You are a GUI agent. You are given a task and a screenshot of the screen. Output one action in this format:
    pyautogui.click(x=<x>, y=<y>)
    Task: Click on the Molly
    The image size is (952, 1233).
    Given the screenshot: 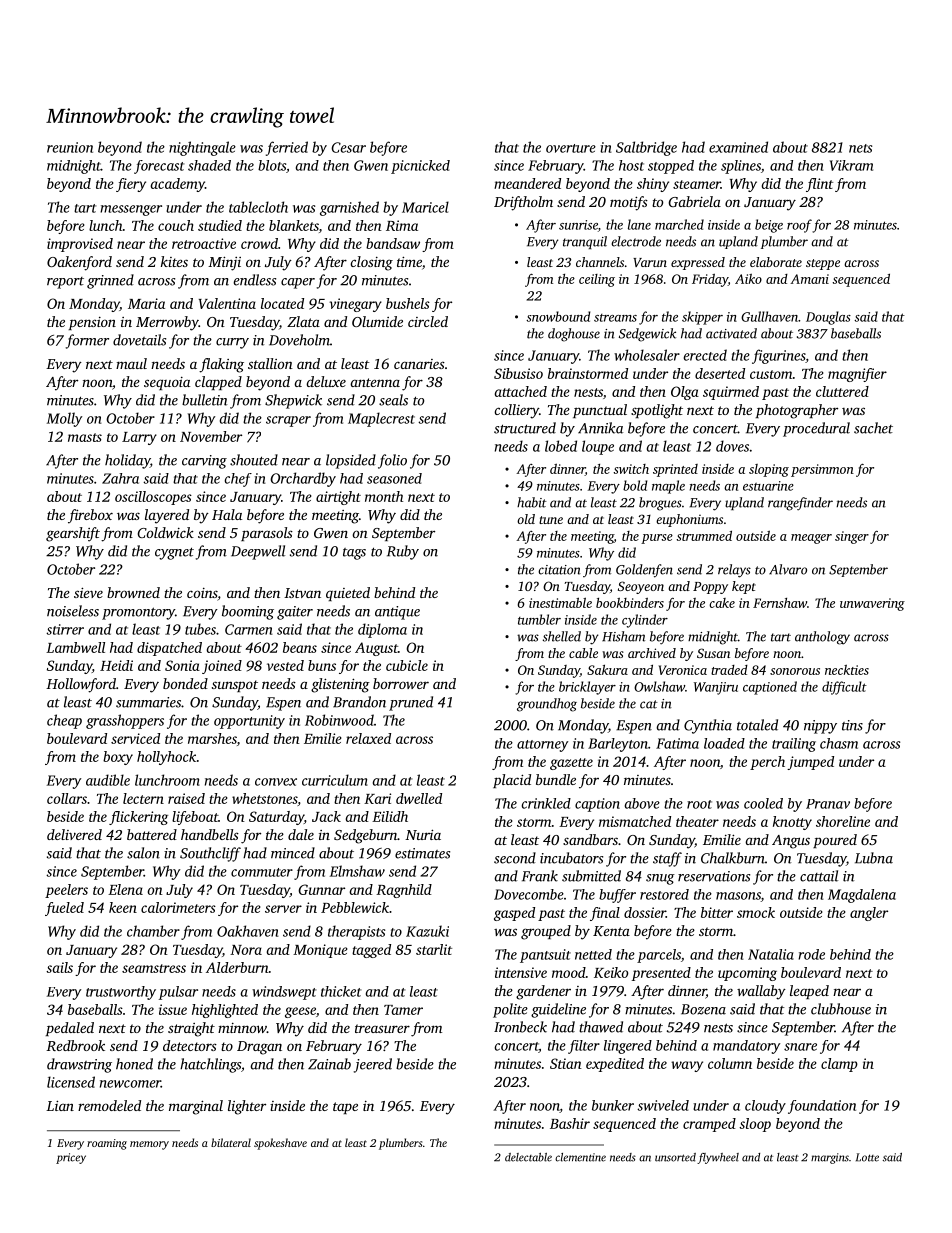 What is the action you would take?
    pyautogui.click(x=64, y=419)
